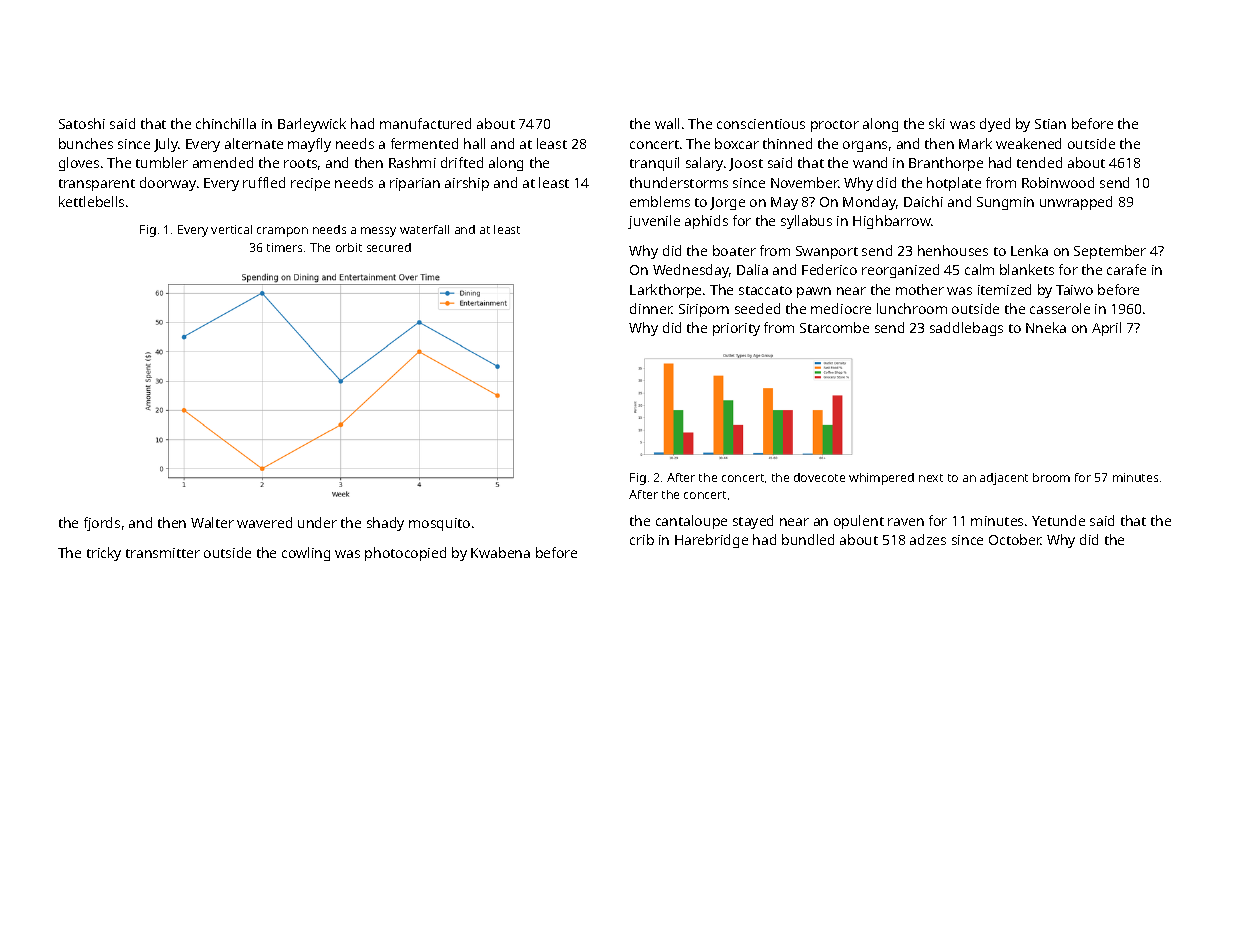 This screenshot has height=952, width=1233. What do you see at coordinates (264, 522) in the screenshot?
I see `wavered` at bounding box center [264, 522].
